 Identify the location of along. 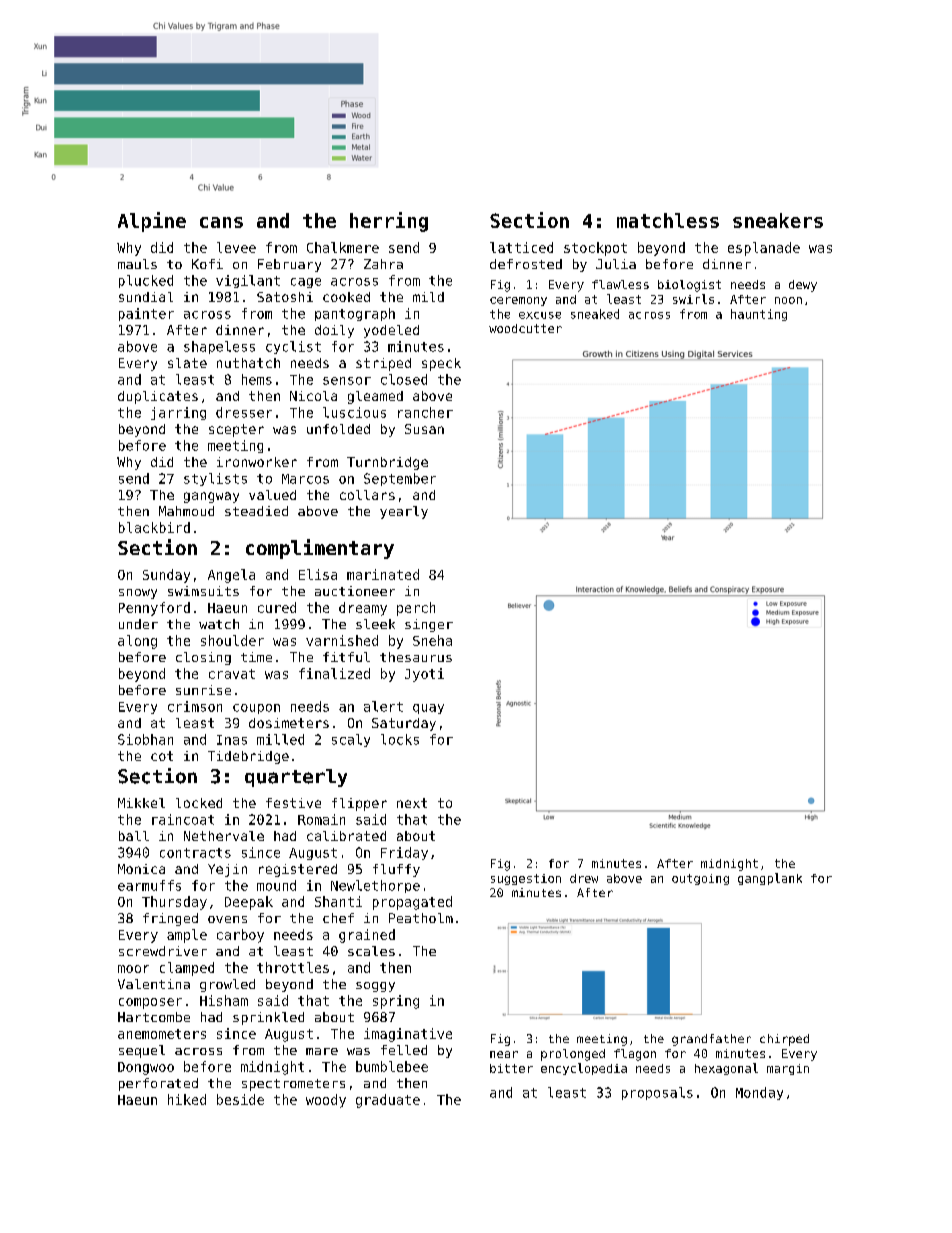
(137, 642).
